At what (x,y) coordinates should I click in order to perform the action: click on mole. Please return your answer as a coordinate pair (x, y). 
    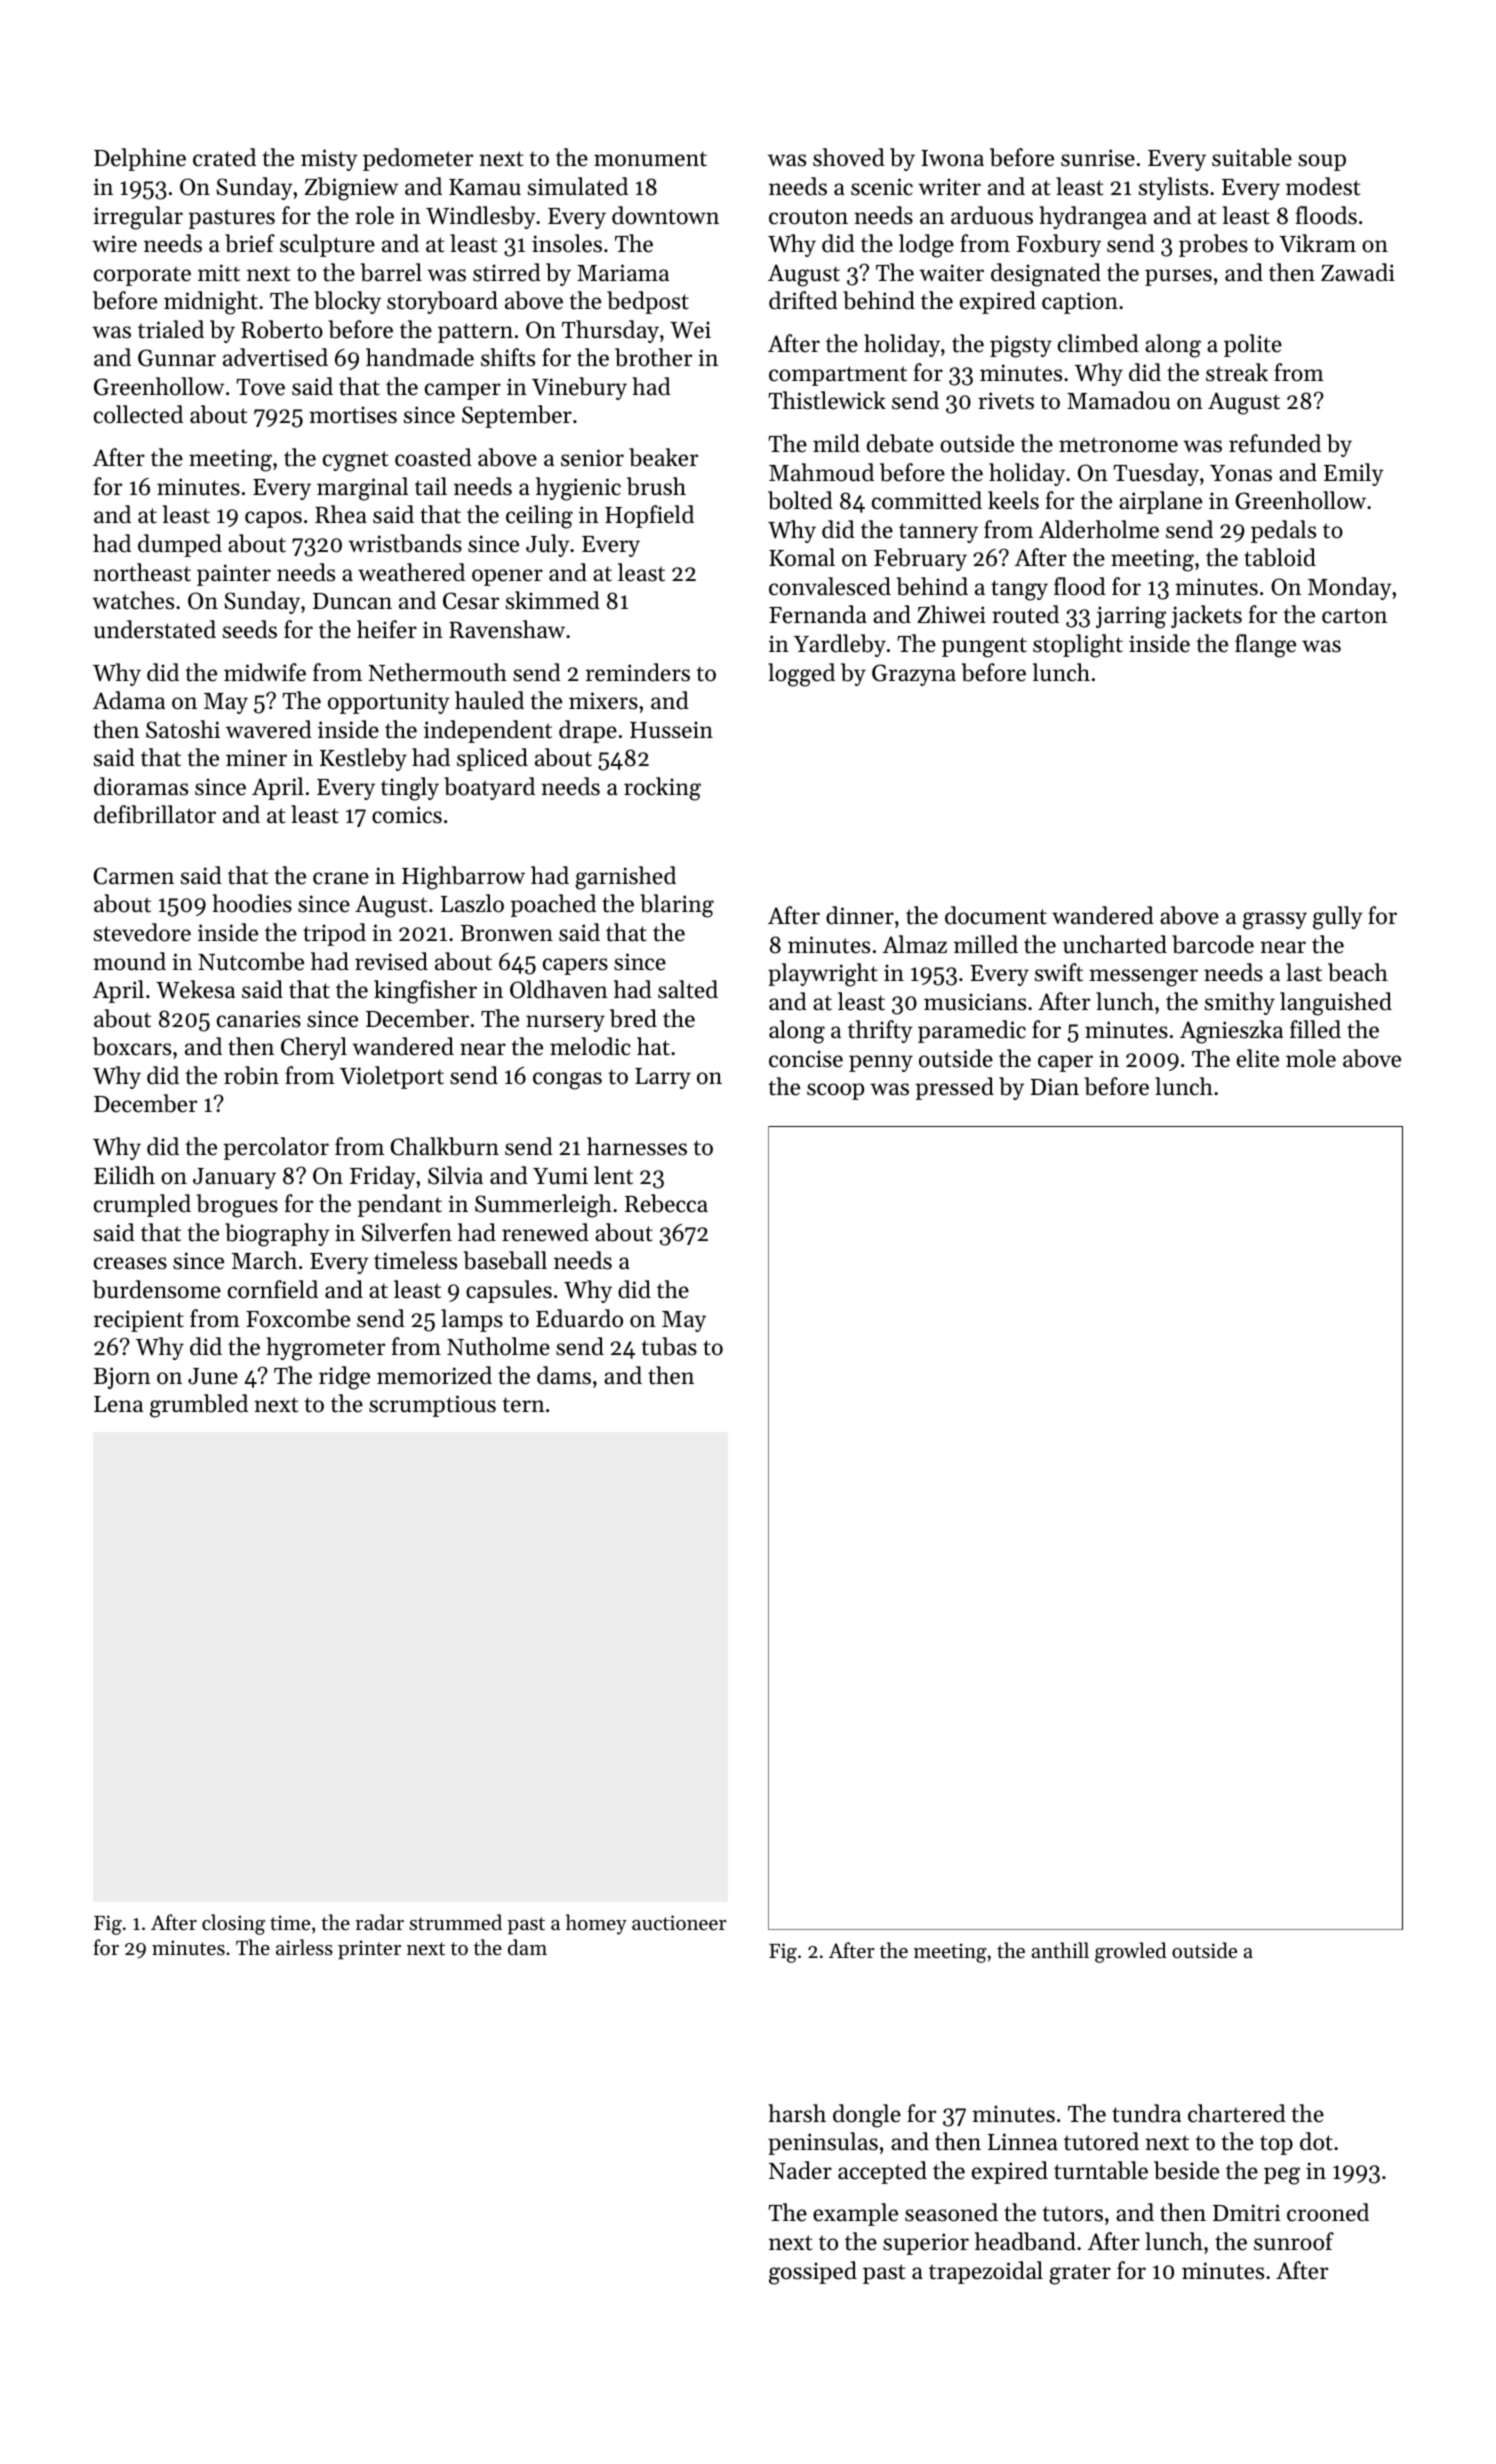
    Looking at the image, I should click on (1311, 1058).
